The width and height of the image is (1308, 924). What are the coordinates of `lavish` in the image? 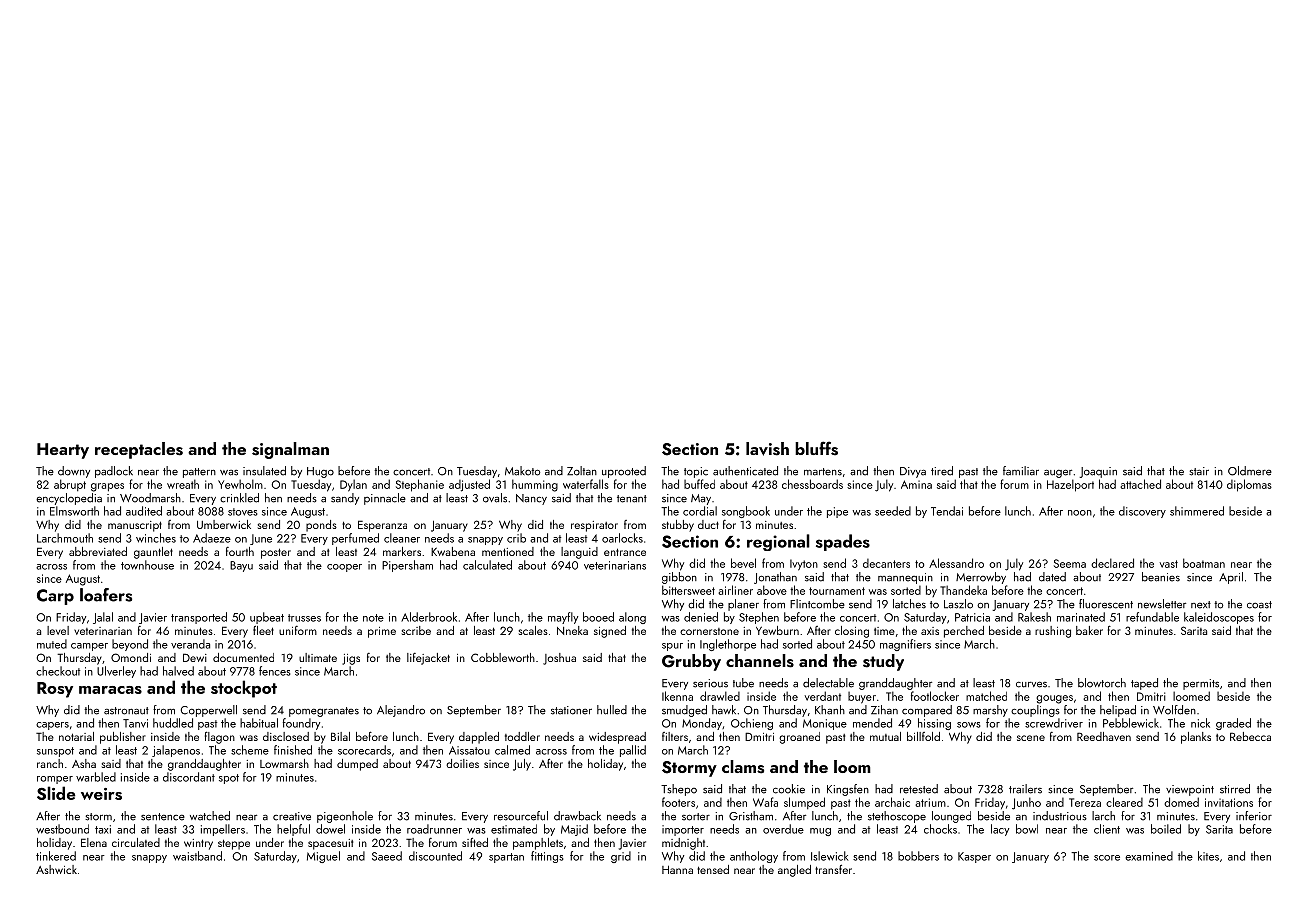 It's located at (767, 449).
